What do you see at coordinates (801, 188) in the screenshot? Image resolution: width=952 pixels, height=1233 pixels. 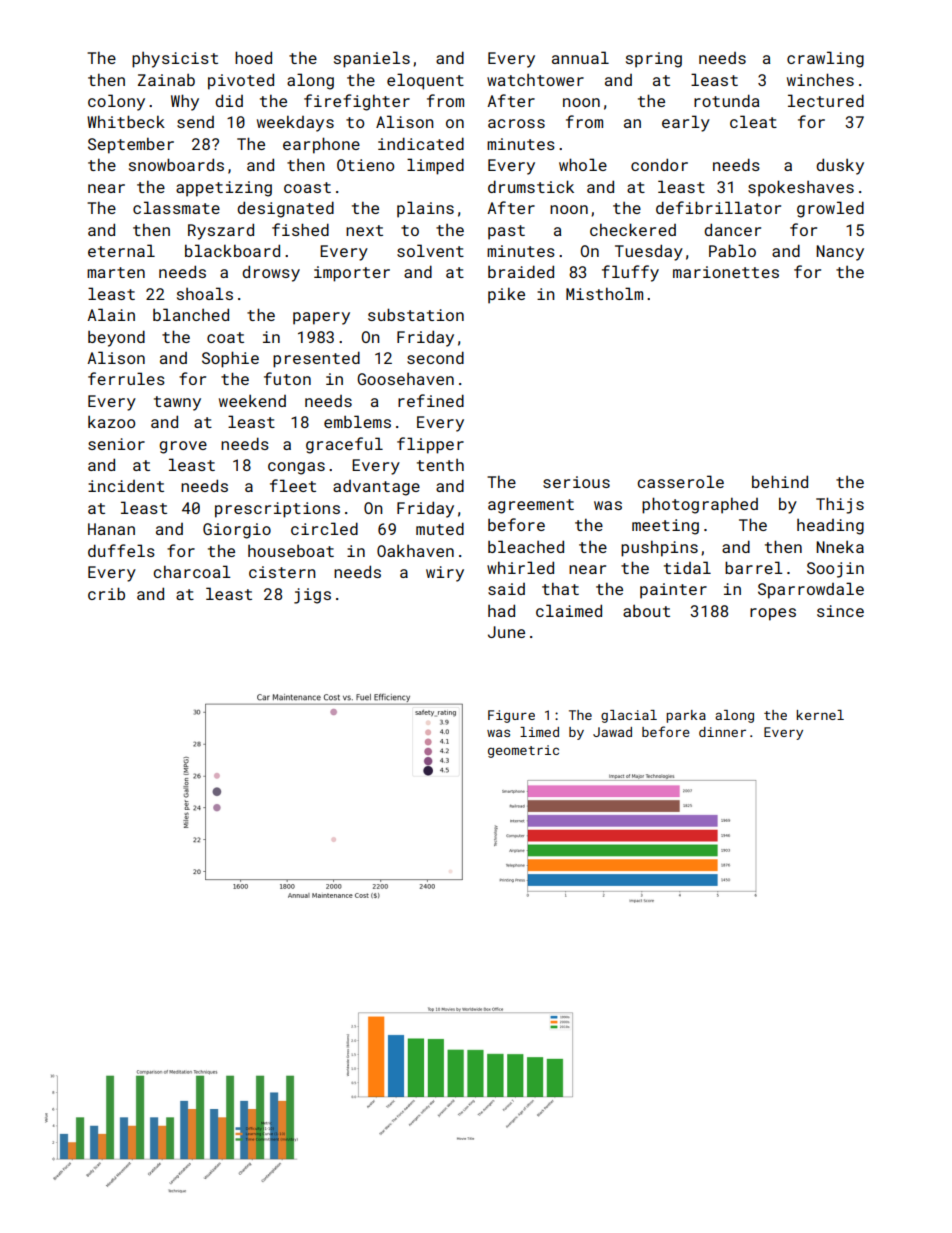 I see `spokeshaves` at bounding box center [801, 188].
